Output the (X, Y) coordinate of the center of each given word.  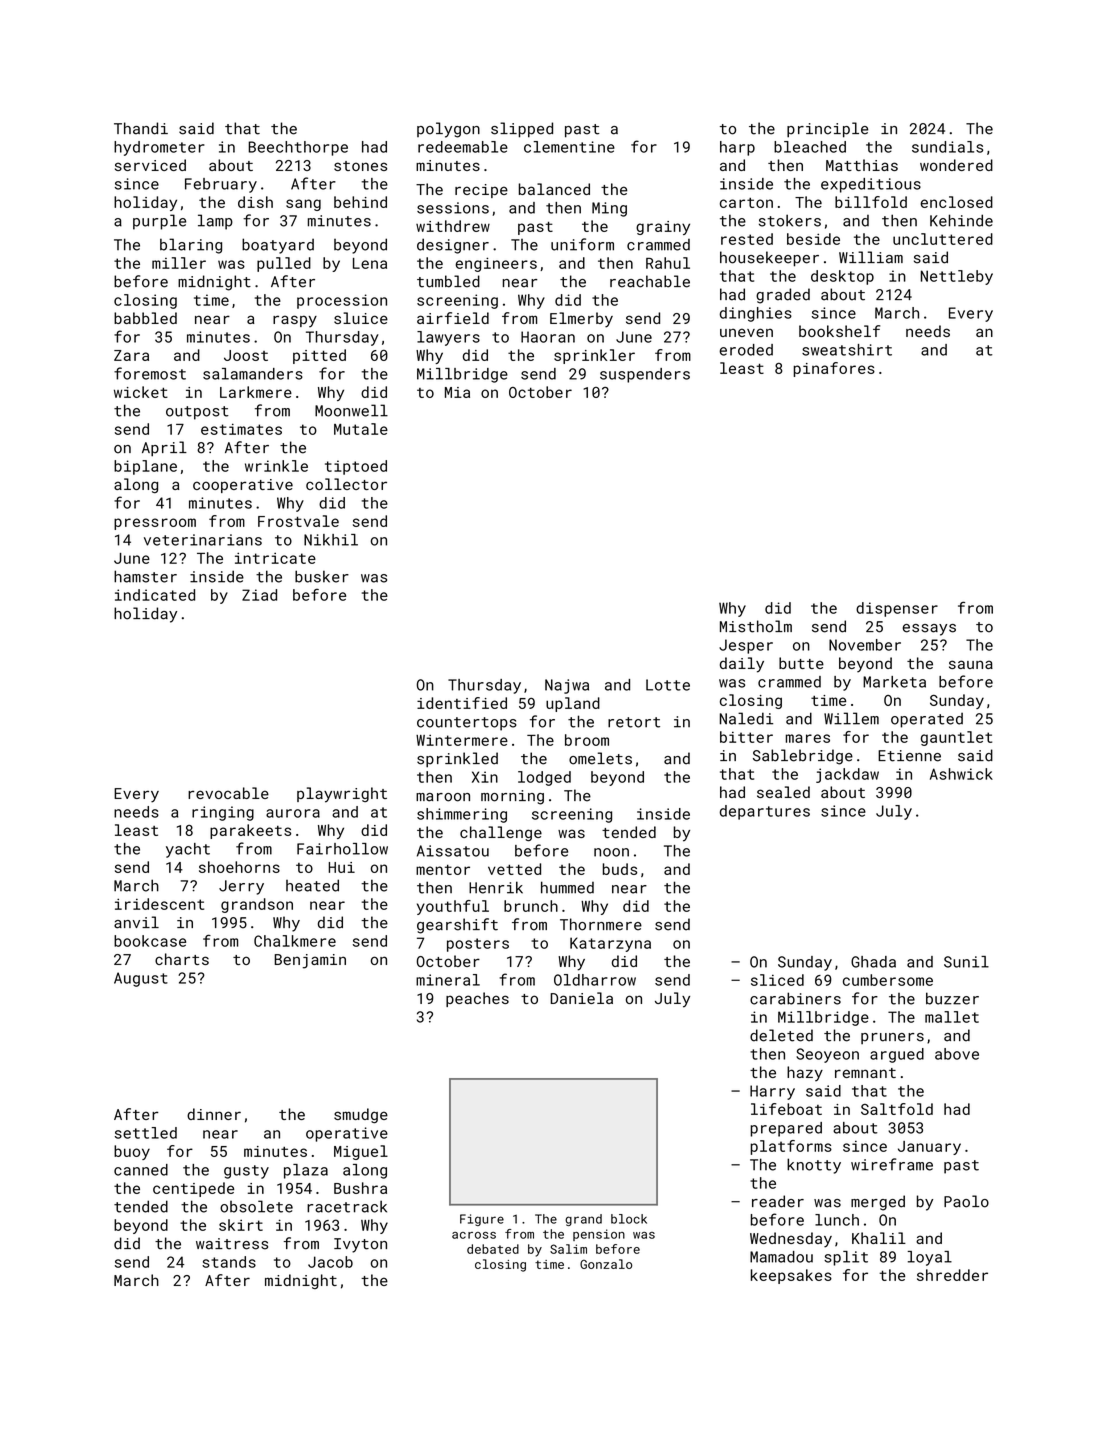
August (141, 979)
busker (322, 576)
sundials (947, 147)
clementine (569, 147)
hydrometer (159, 148)
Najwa (567, 686)
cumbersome (888, 980)
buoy (132, 1152)
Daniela (582, 998)
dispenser (897, 609)
